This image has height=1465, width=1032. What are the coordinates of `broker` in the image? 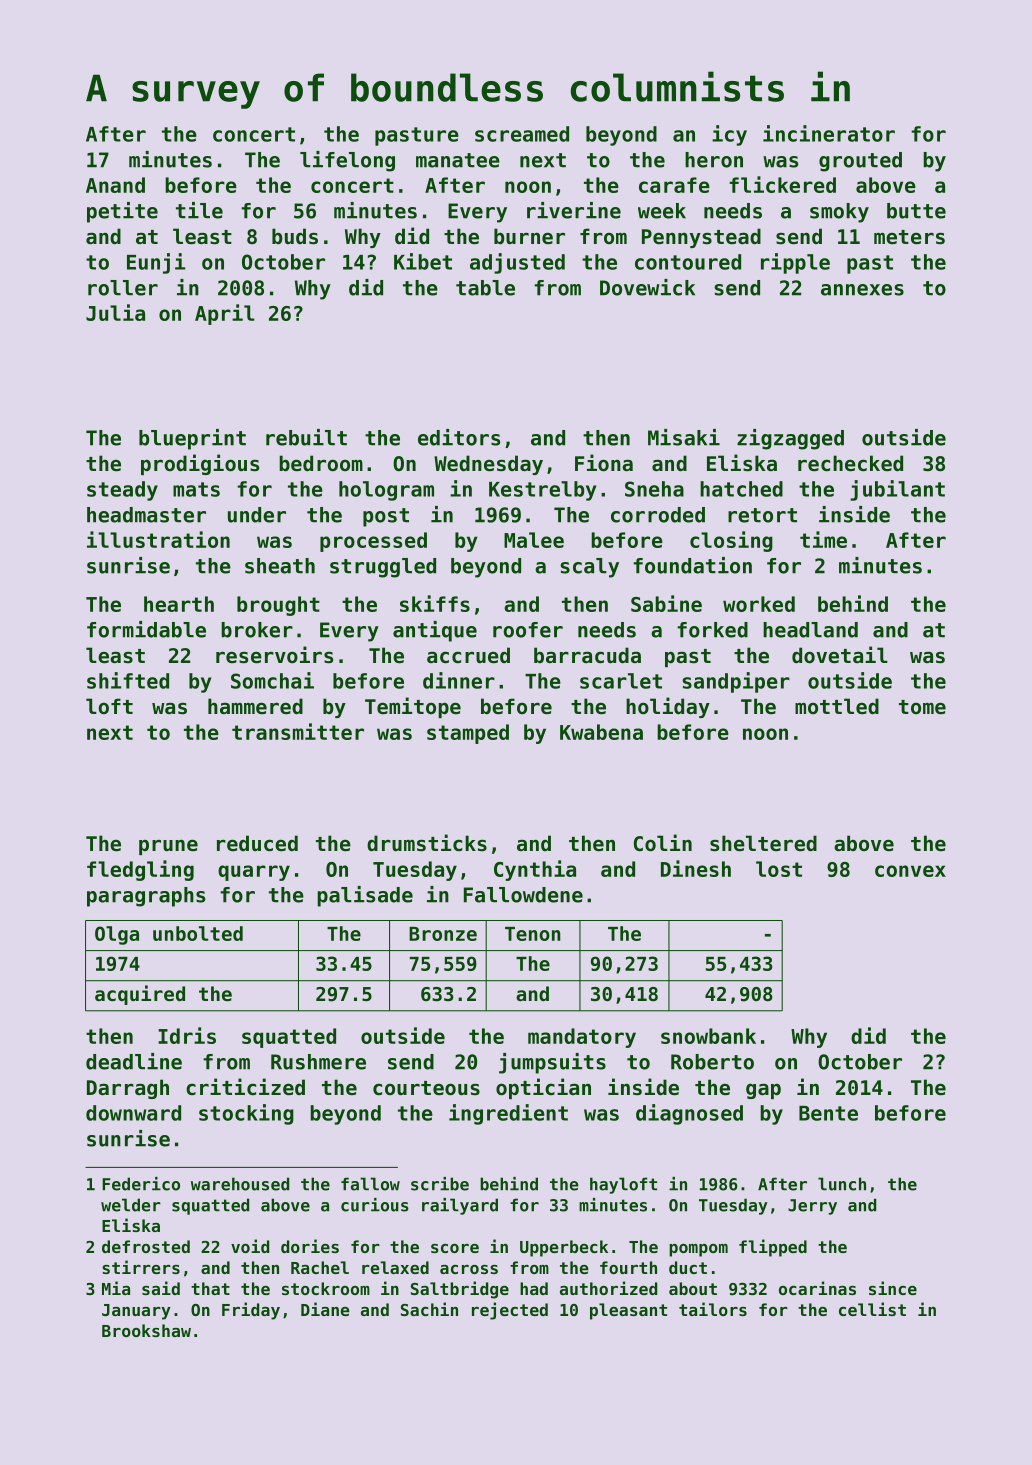 It's located at (257, 630).
